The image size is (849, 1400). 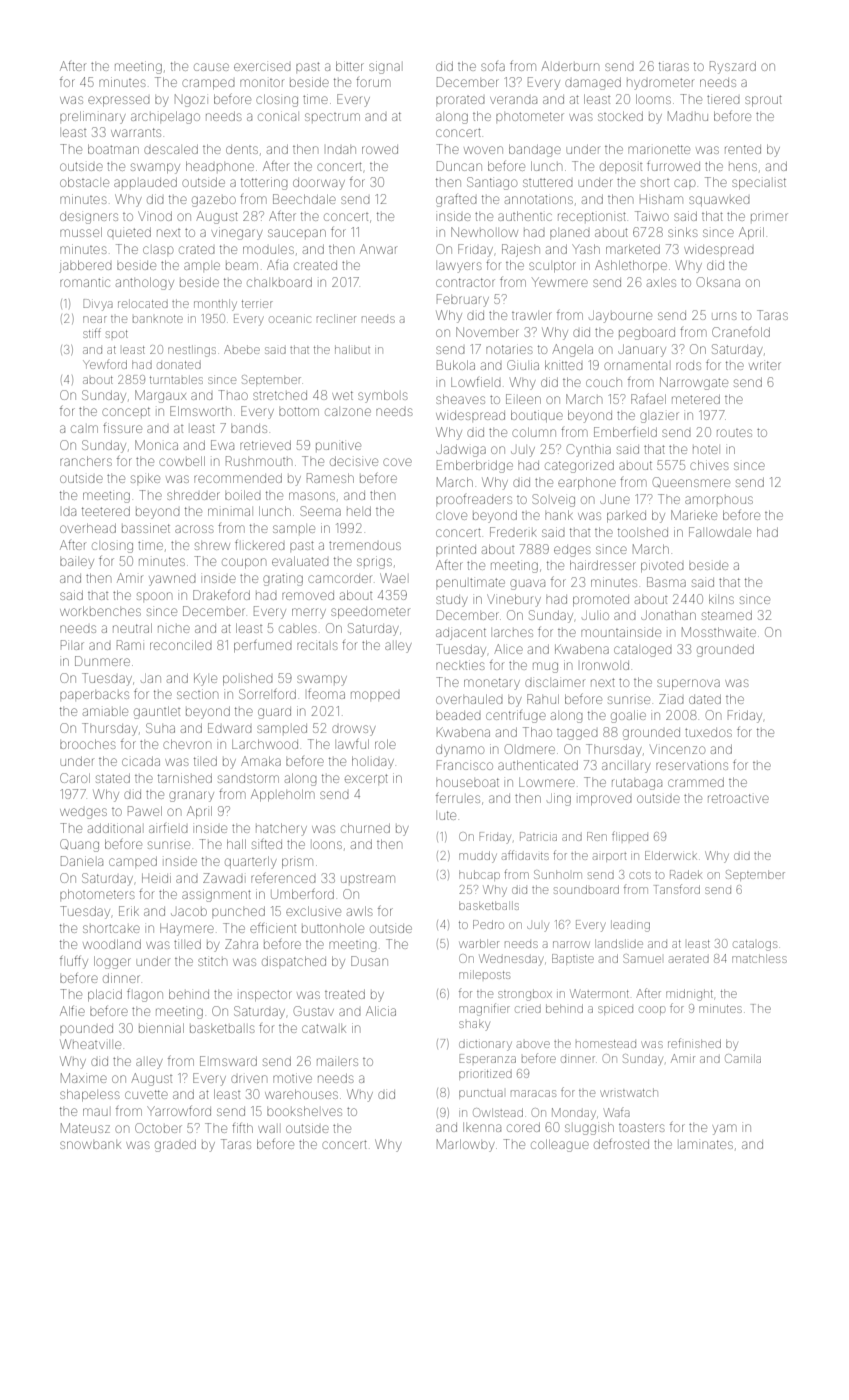 What do you see at coordinates (493, 66) in the document?
I see `sofa` at bounding box center [493, 66].
